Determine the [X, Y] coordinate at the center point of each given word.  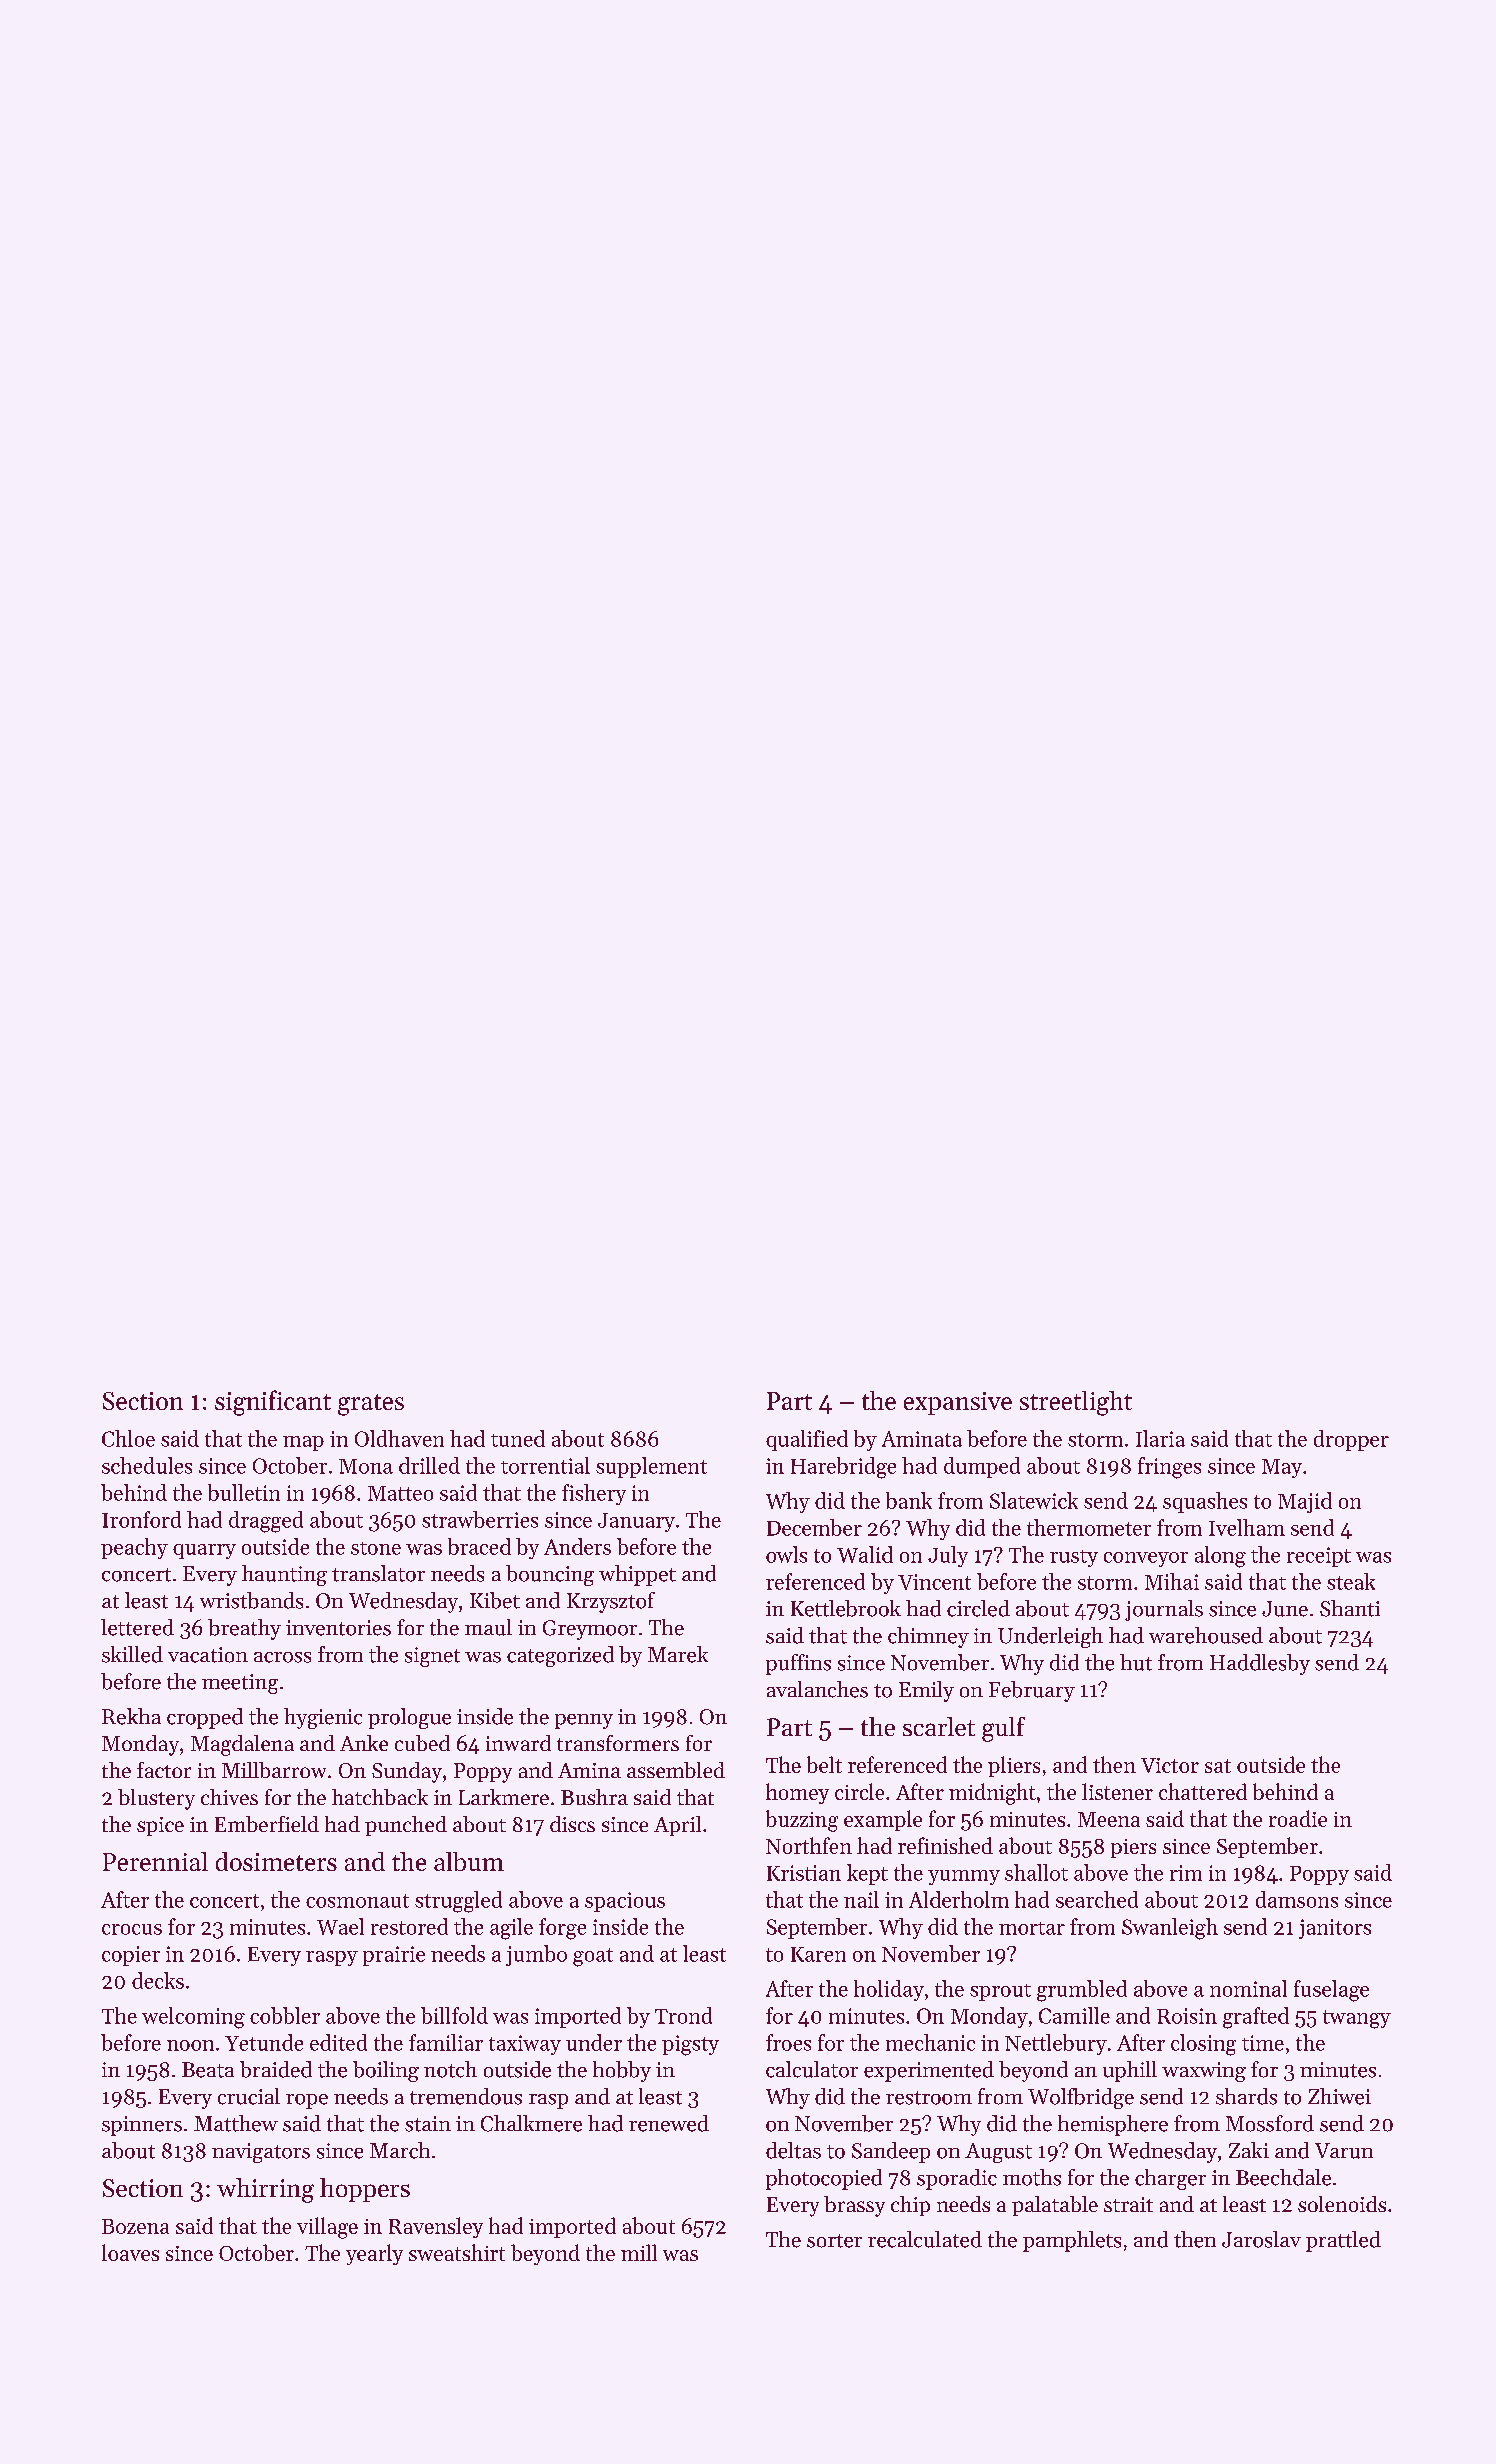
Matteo [400, 1493]
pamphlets [1072, 2241]
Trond [683, 2015]
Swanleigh [1170, 1929]
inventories [338, 1628]
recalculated [925, 2239]
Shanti [1350, 1608]
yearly [374, 2254]
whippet [637, 1575]
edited [338, 2042]
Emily [926, 1691]
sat [1218, 1766]
